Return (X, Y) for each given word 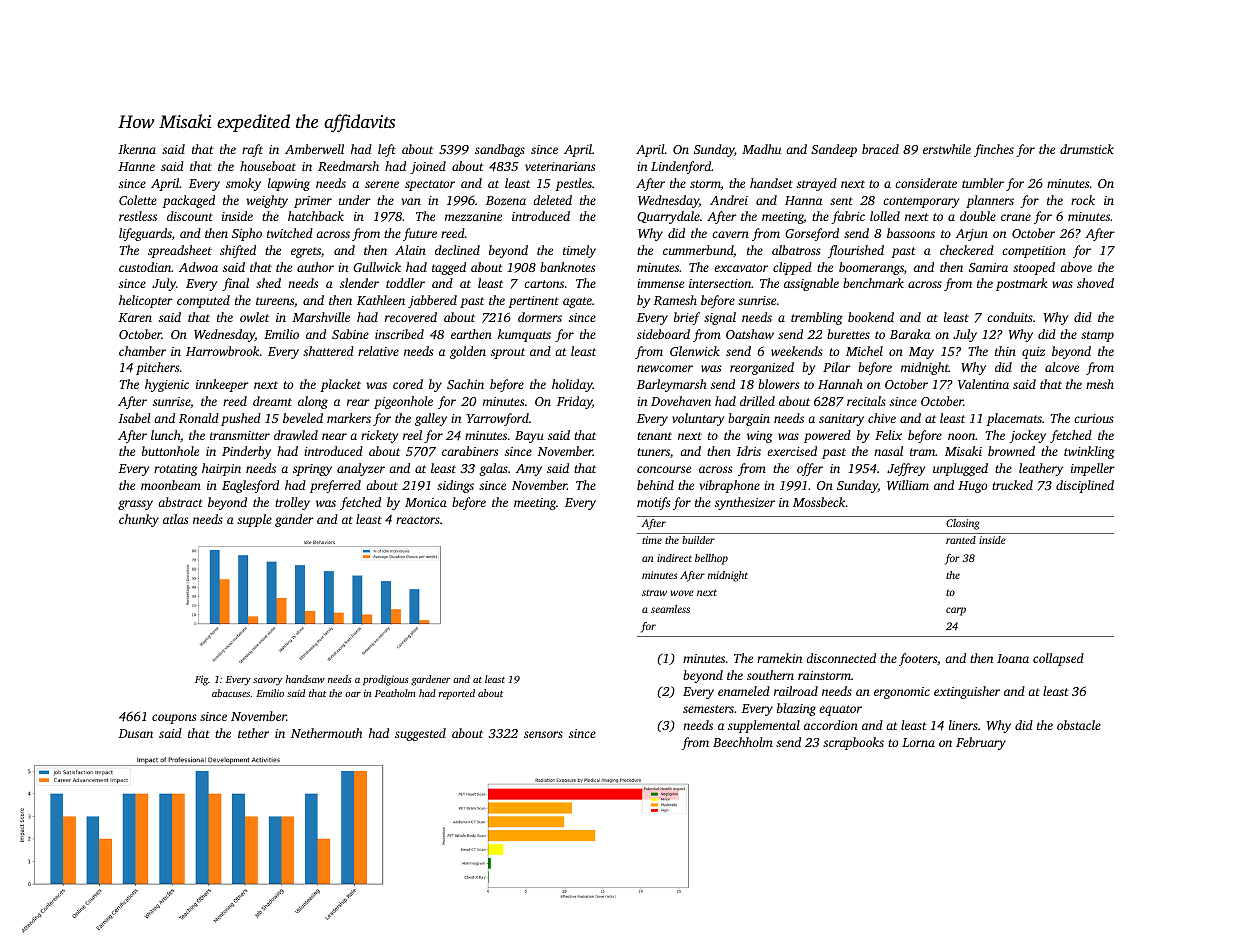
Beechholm (743, 742)
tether (253, 733)
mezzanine (473, 216)
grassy (135, 505)
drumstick (1087, 149)
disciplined (1085, 486)
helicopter (146, 301)
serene (382, 184)
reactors (418, 520)
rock (1083, 200)
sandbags (500, 150)
